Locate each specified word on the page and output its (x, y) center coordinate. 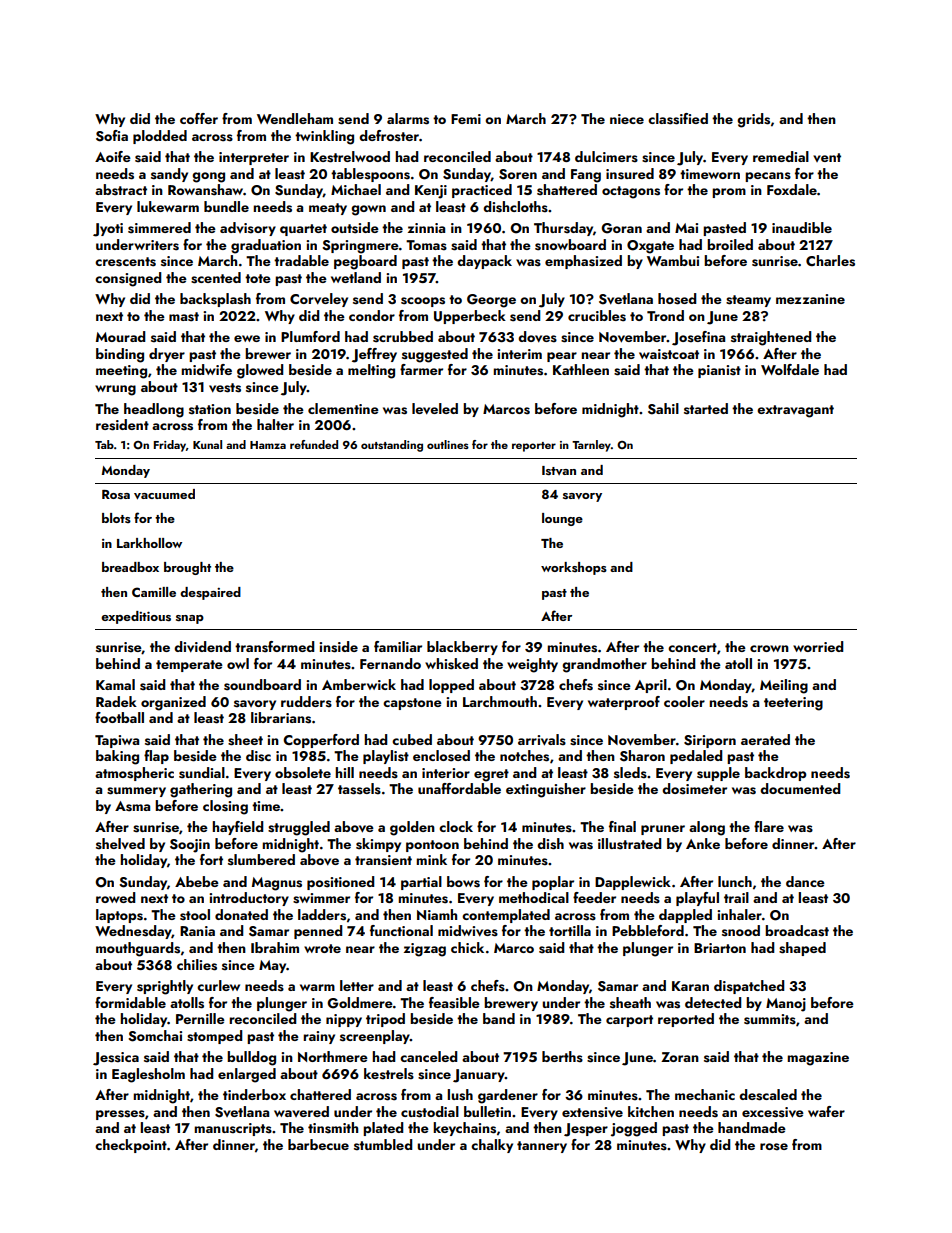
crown (769, 648)
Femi (466, 119)
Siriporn (710, 741)
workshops (574, 568)
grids (753, 120)
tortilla (570, 930)
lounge (562, 519)
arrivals (542, 740)
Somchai (155, 1036)
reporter (534, 447)
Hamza (268, 445)
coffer (199, 118)
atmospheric (134, 774)
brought (187, 568)
